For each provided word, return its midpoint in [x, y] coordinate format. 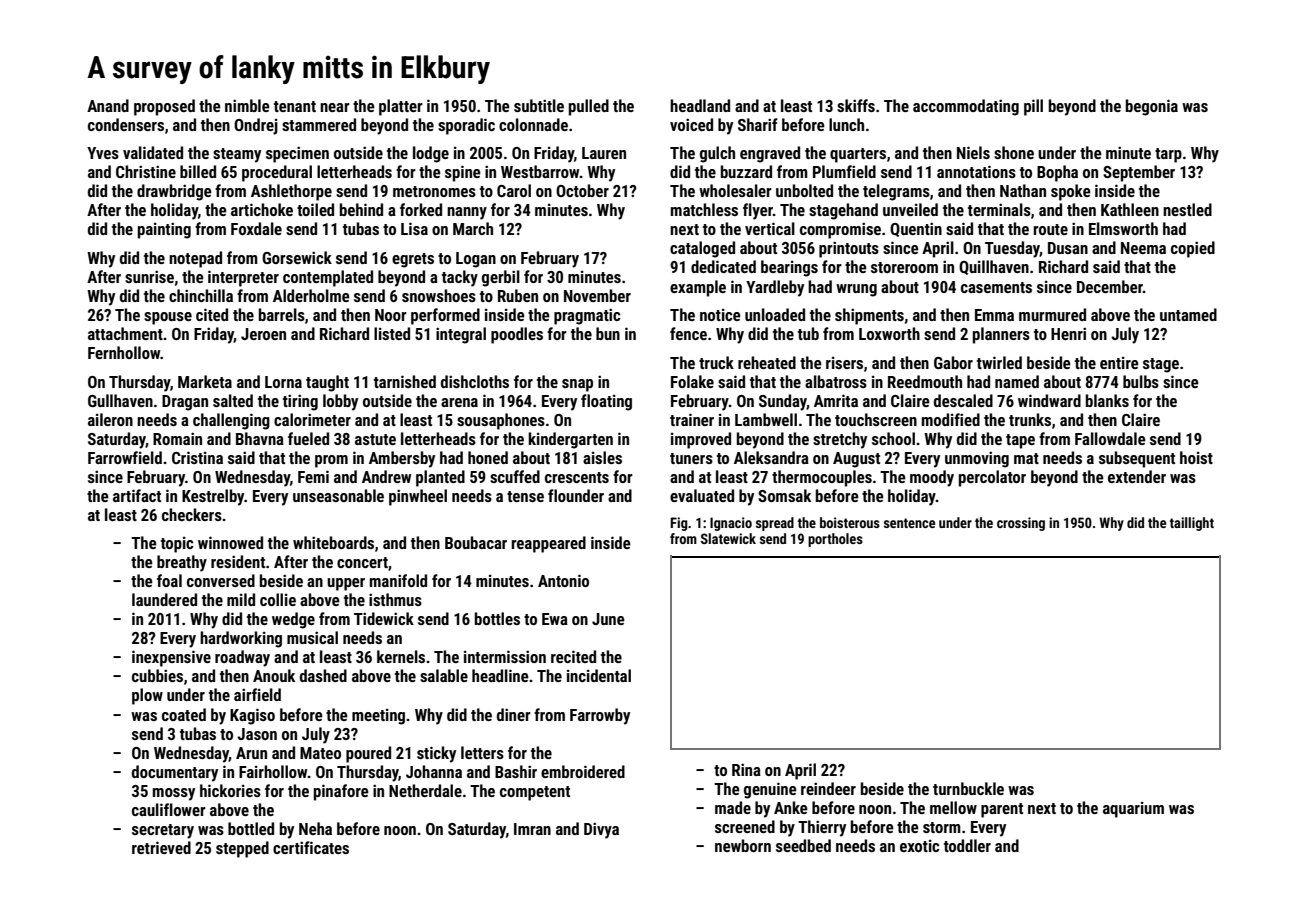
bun [608, 333]
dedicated [723, 266]
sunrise [149, 276]
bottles [497, 618]
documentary [175, 773]
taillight [1192, 524]
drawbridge [174, 192]
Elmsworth [1123, 228]
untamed [1188, 314]
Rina [746, 769]
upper [346, 584]
